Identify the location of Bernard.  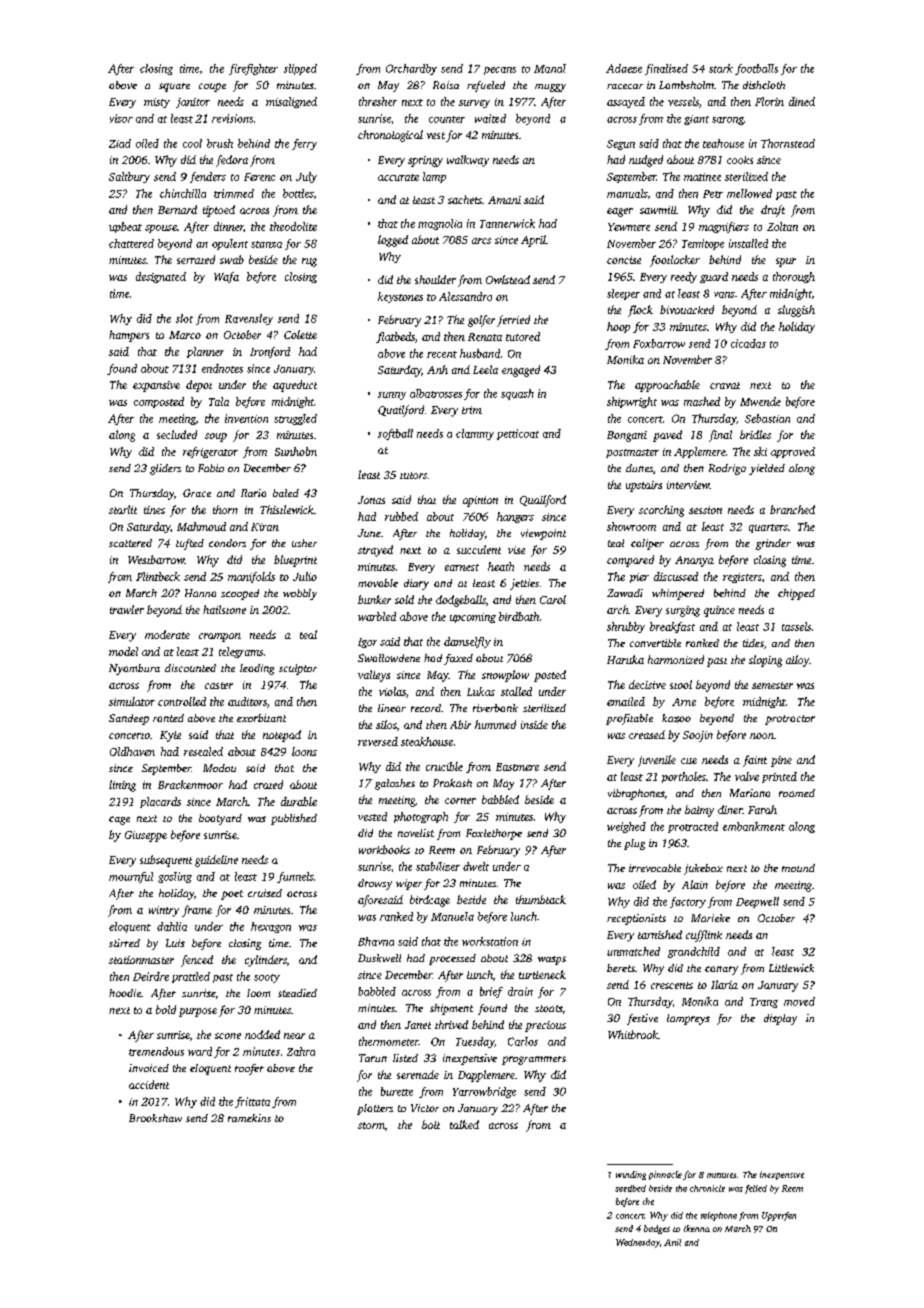
(177, 209).
